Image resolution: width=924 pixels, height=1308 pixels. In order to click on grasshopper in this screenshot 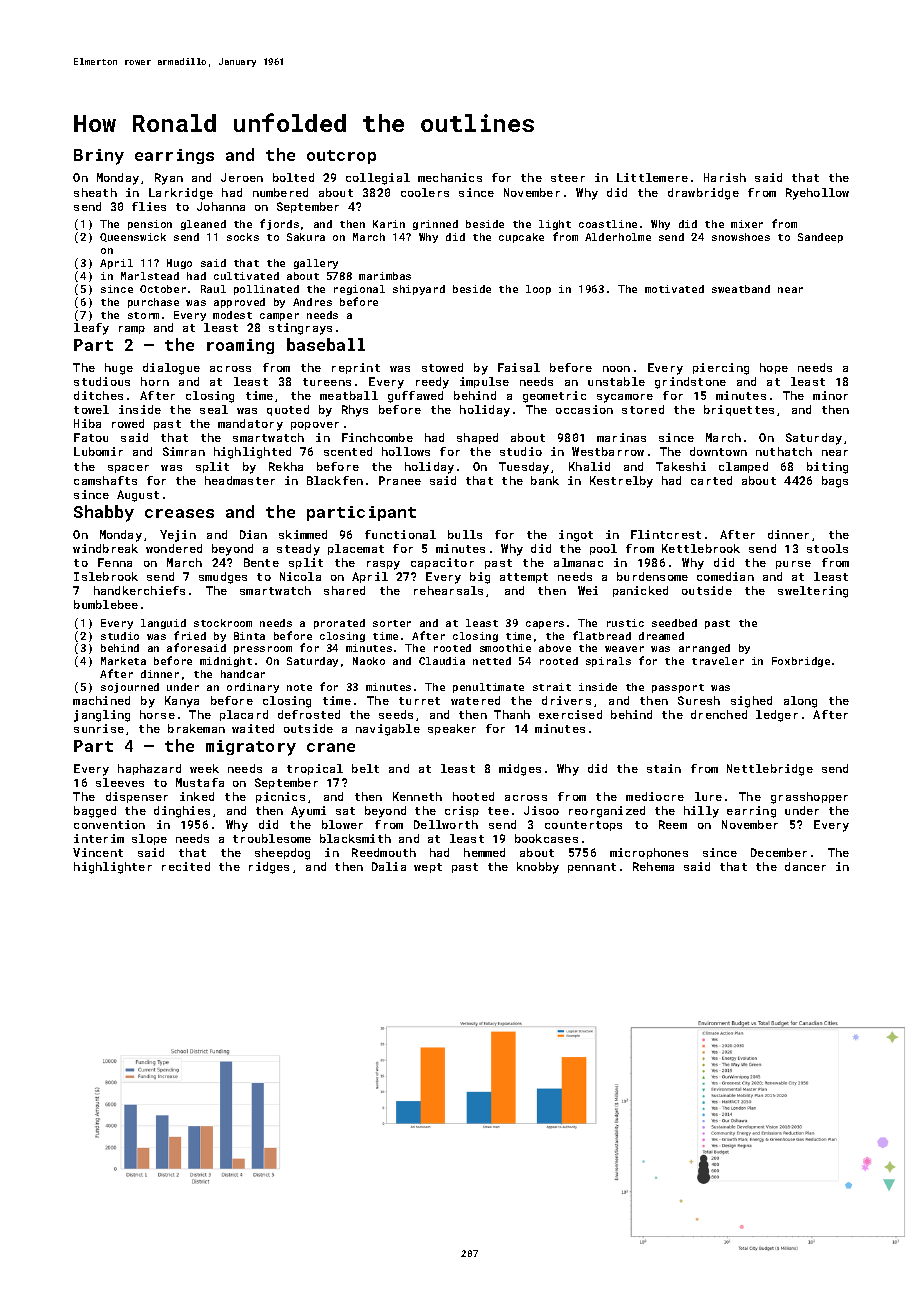, I will do `click(809, 798)`.
